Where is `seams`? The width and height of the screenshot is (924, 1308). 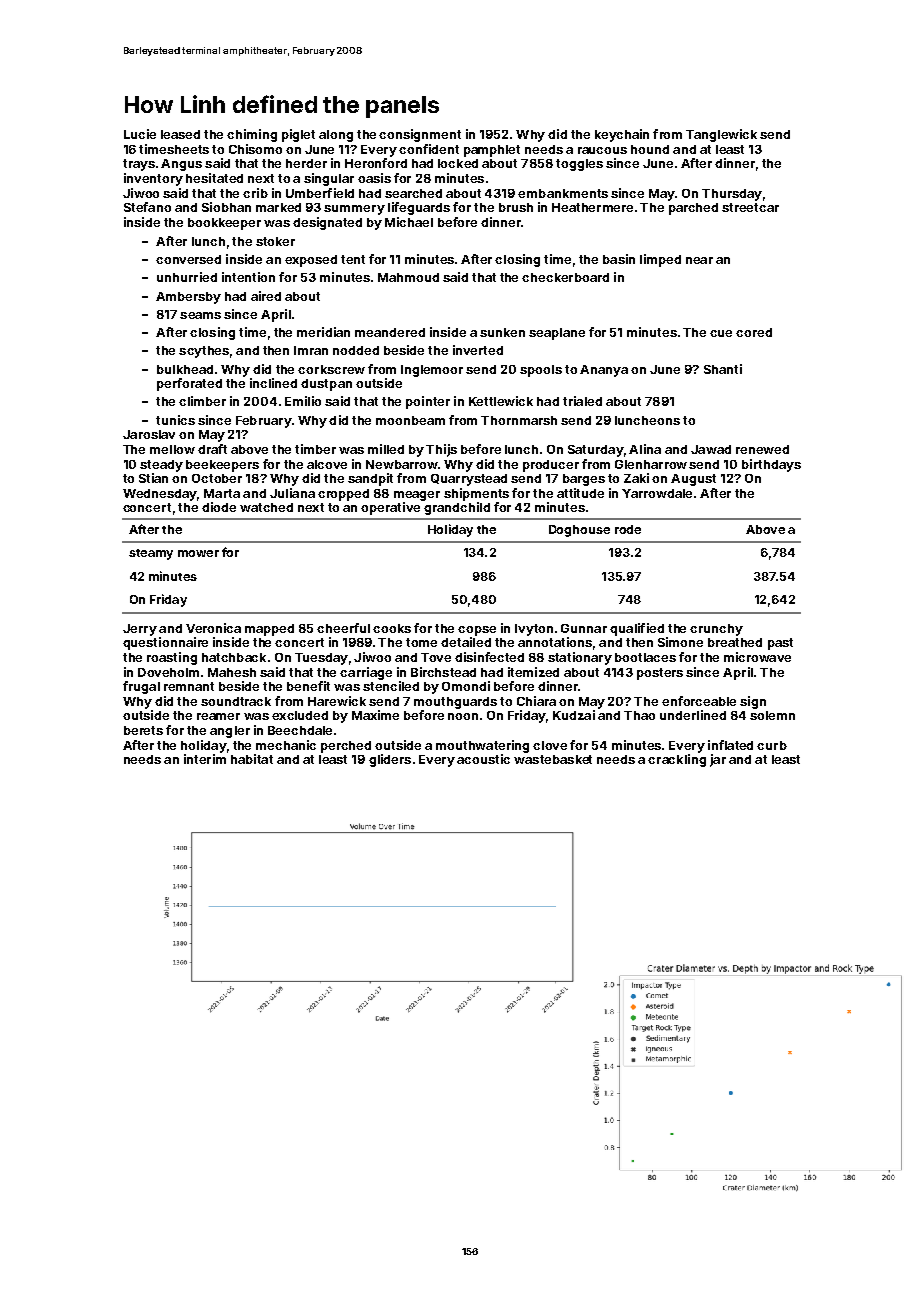
seams is located at coordinates (200, 315).
